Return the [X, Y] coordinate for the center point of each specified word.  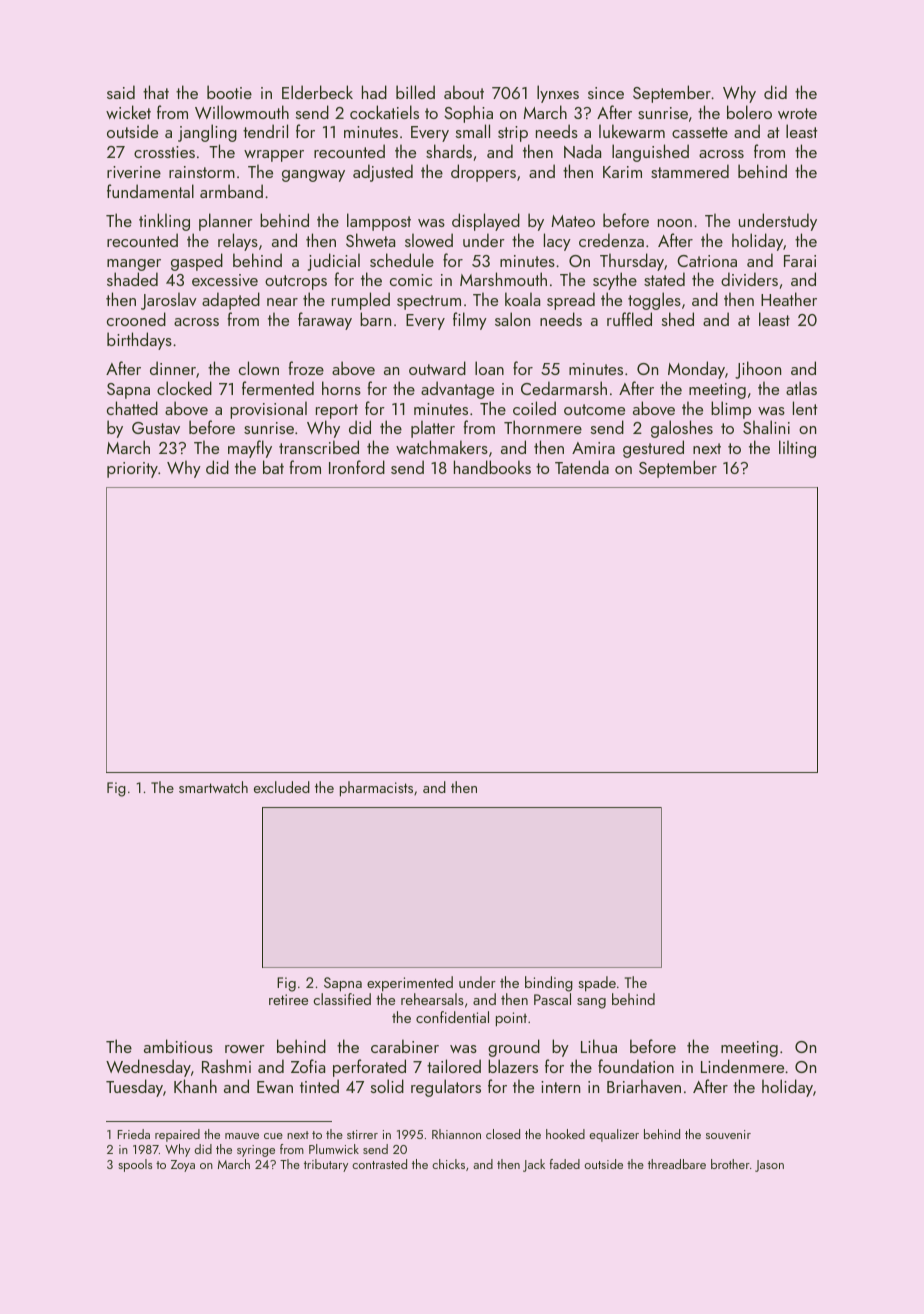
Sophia [468, 114]
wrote [797, 113]
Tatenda [582, 467]
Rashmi [226, 1066]
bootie [229, 92]
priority [132, 470]
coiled [534, 408]
